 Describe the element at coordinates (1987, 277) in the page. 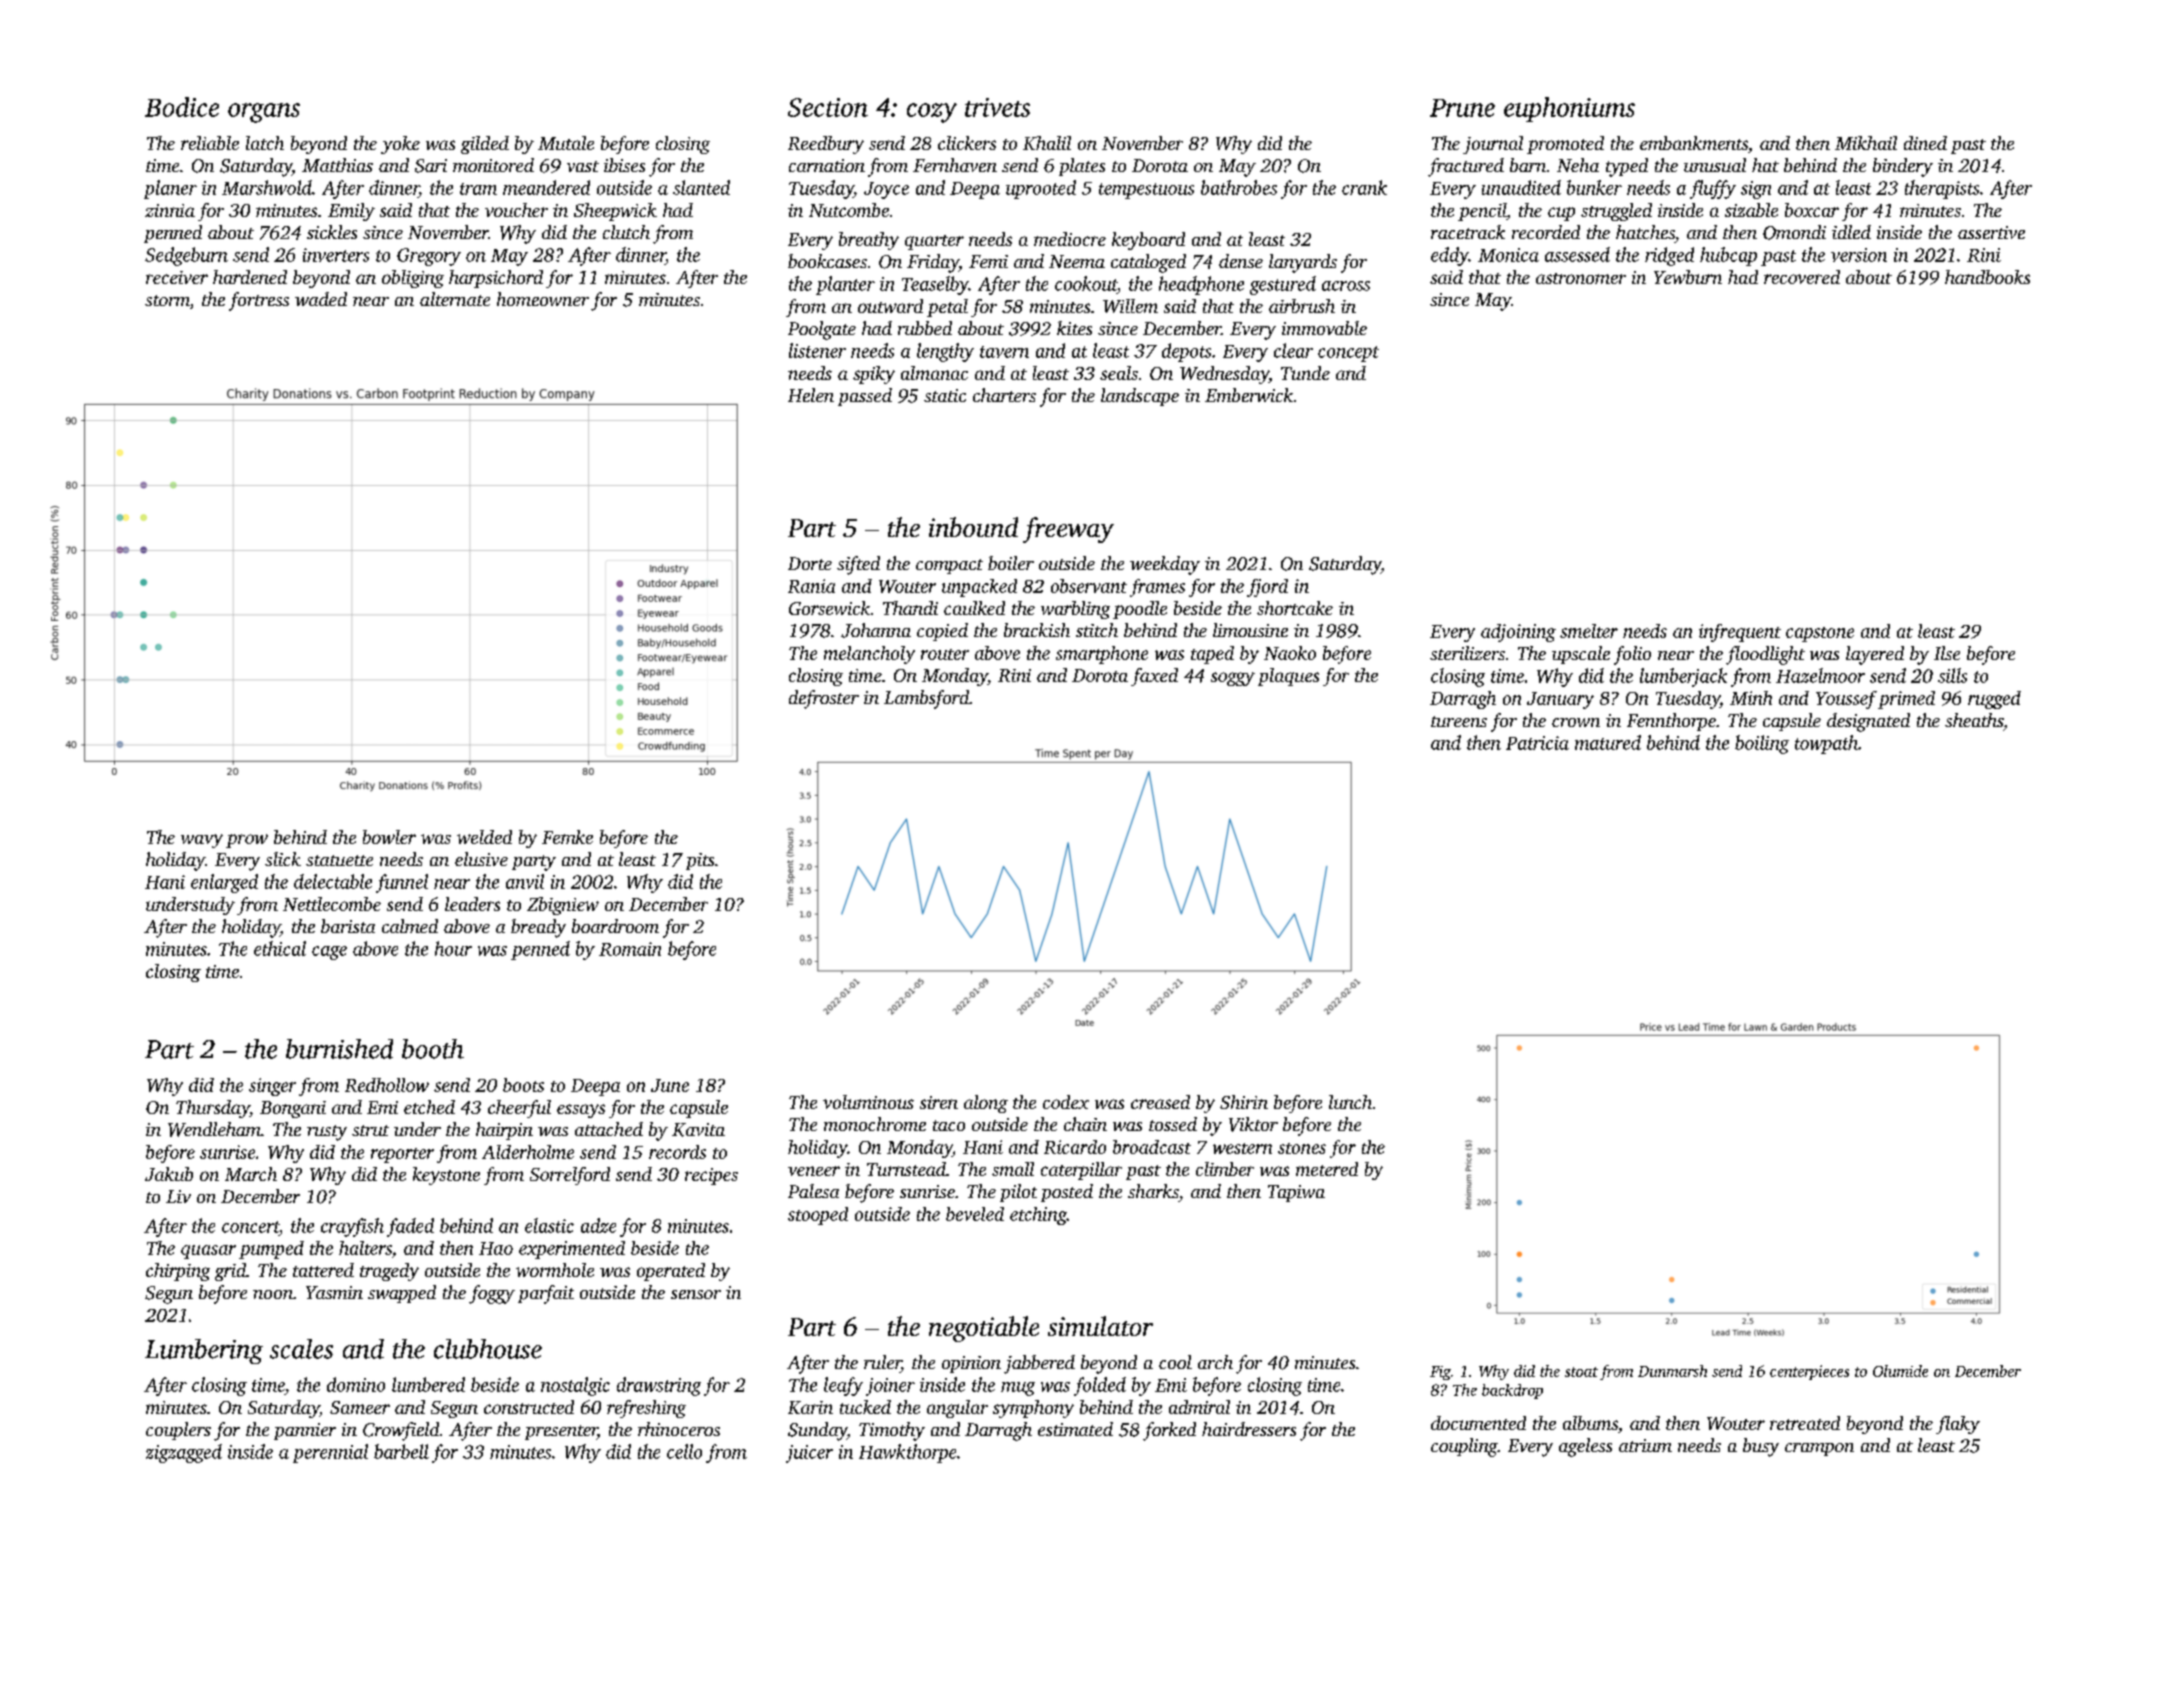

I see `handbooks` at that location.
